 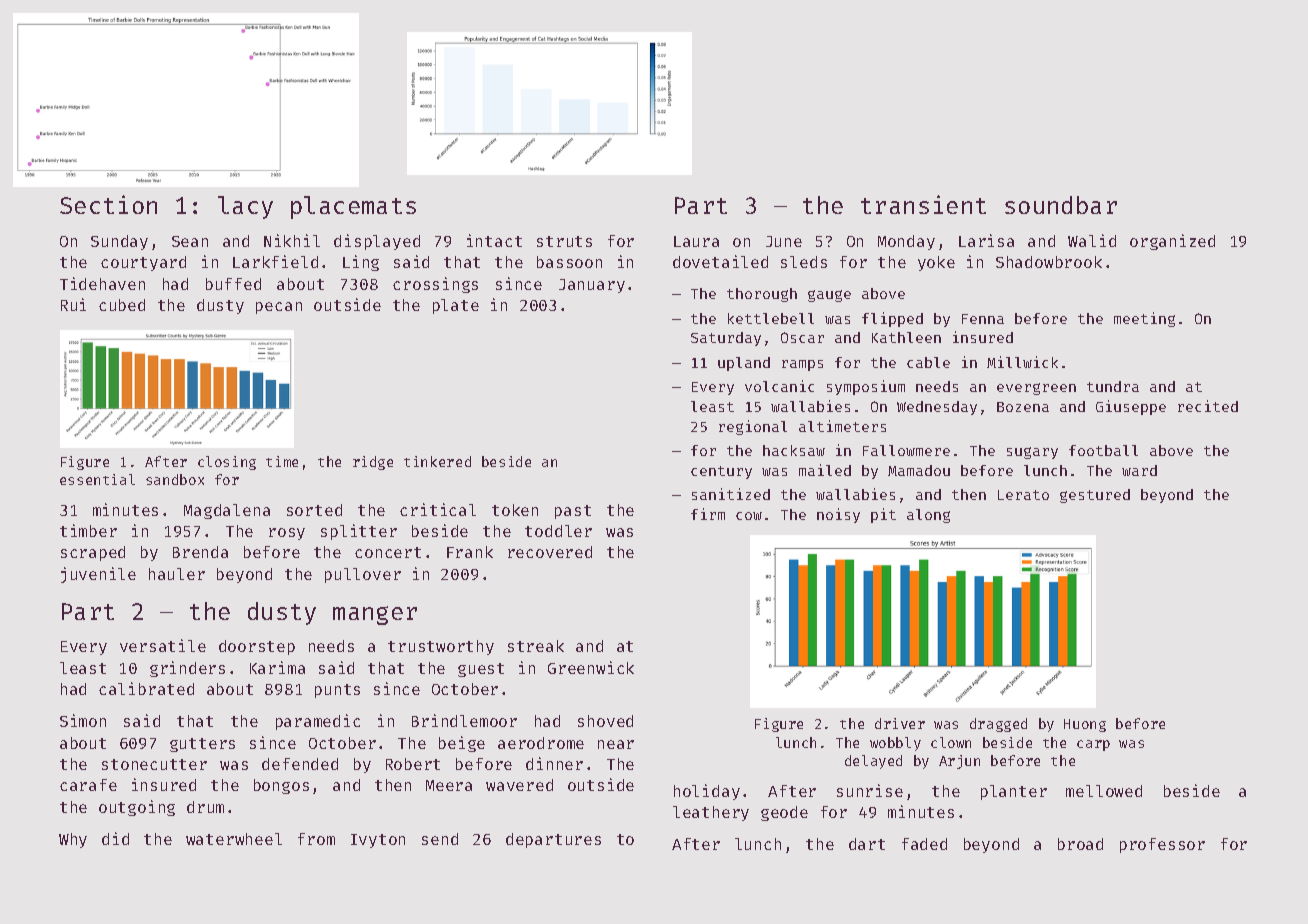 What do you see at coordinates (744, 364) in the screenshot?
I see `upland` at bounding box center [744, 364].
